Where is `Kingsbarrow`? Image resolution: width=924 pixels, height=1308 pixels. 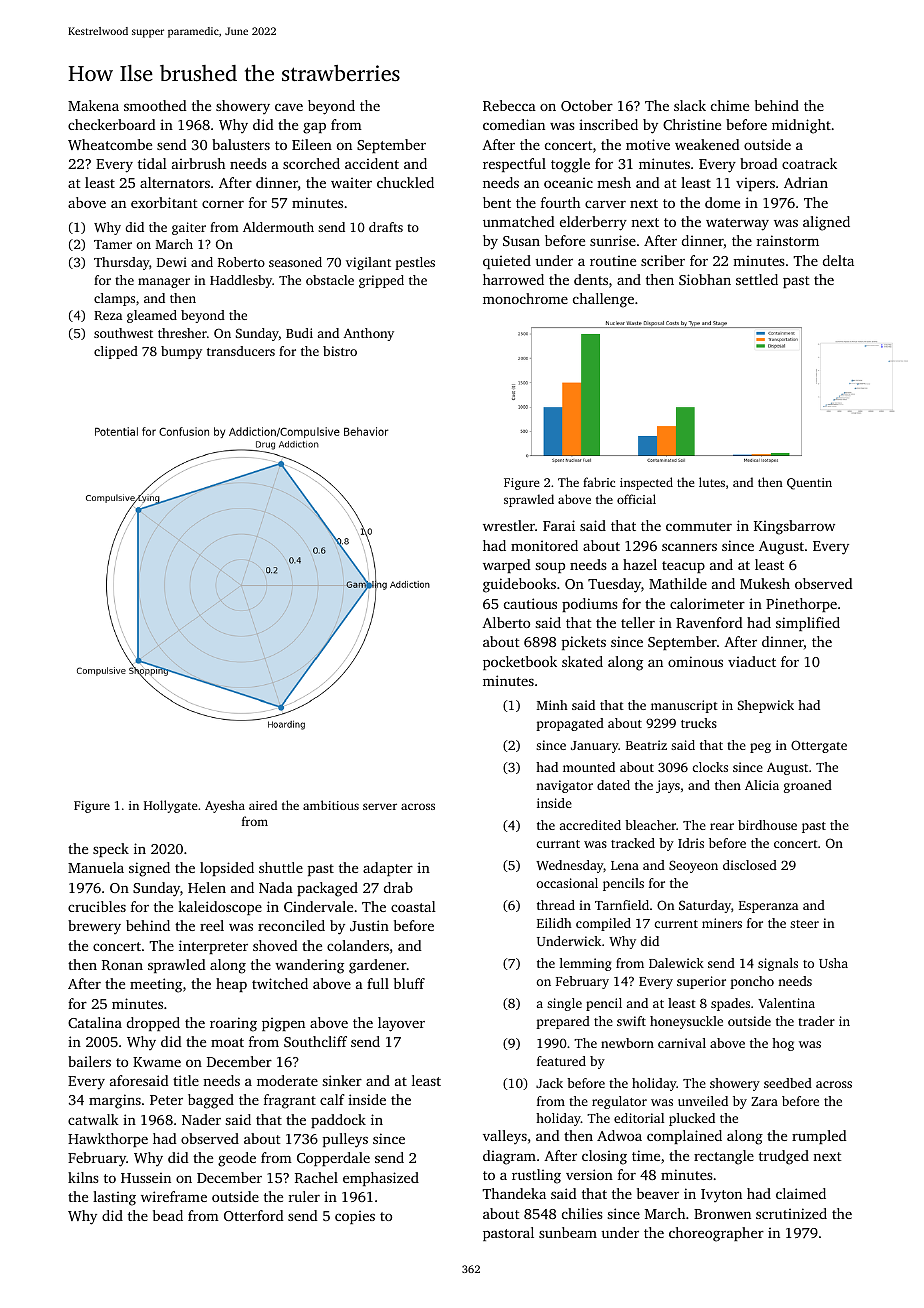 Kingsbarrow is located at coordinates (794, 527).
